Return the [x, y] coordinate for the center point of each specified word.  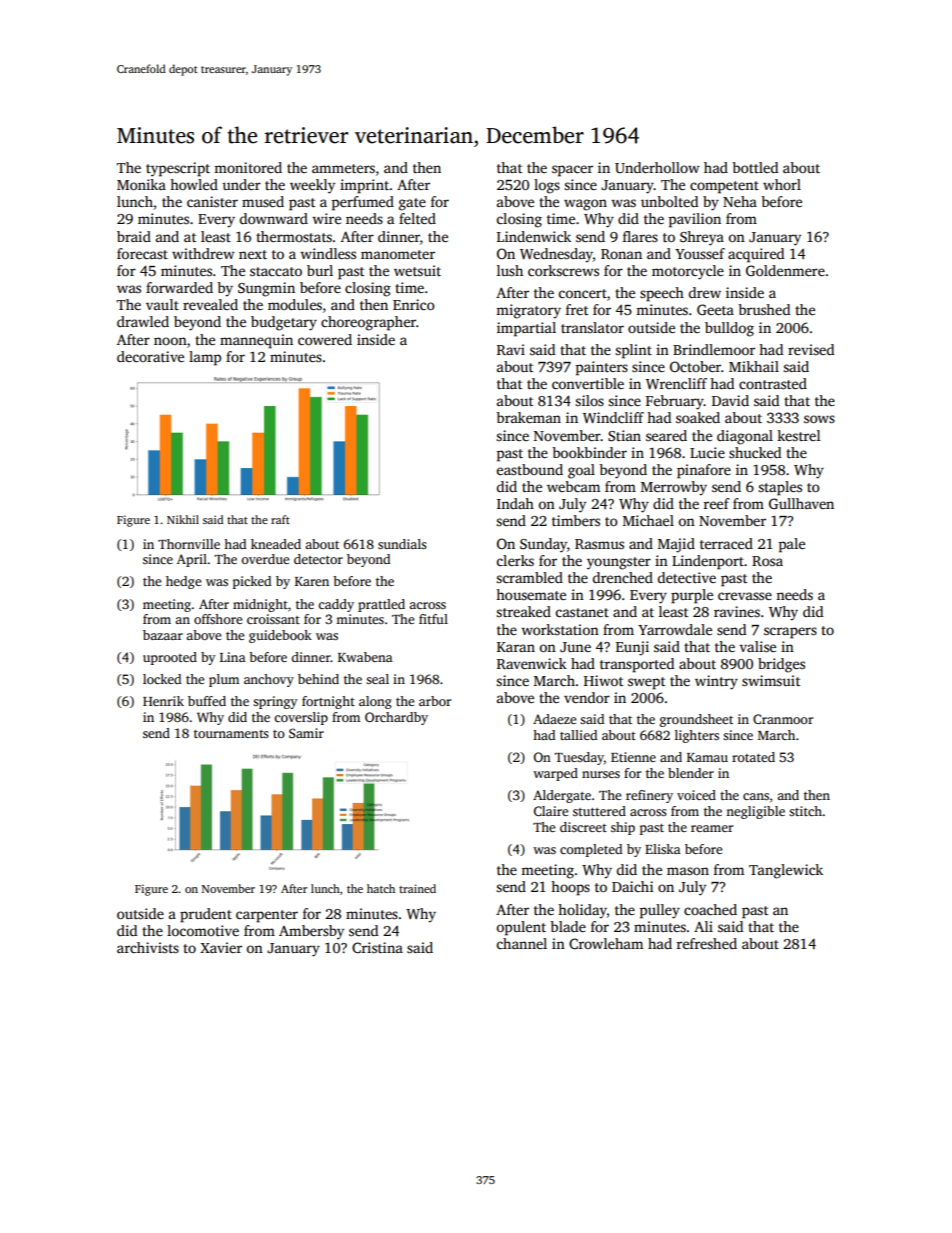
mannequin [256, 341]
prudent [206, 915]
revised [811, 349]
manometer [398, 254]
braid [134, 236]
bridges [781, 665]
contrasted [773, 383]
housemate [531, 594]
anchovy [269, 680]
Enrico [414, 304]
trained [417, 888]
